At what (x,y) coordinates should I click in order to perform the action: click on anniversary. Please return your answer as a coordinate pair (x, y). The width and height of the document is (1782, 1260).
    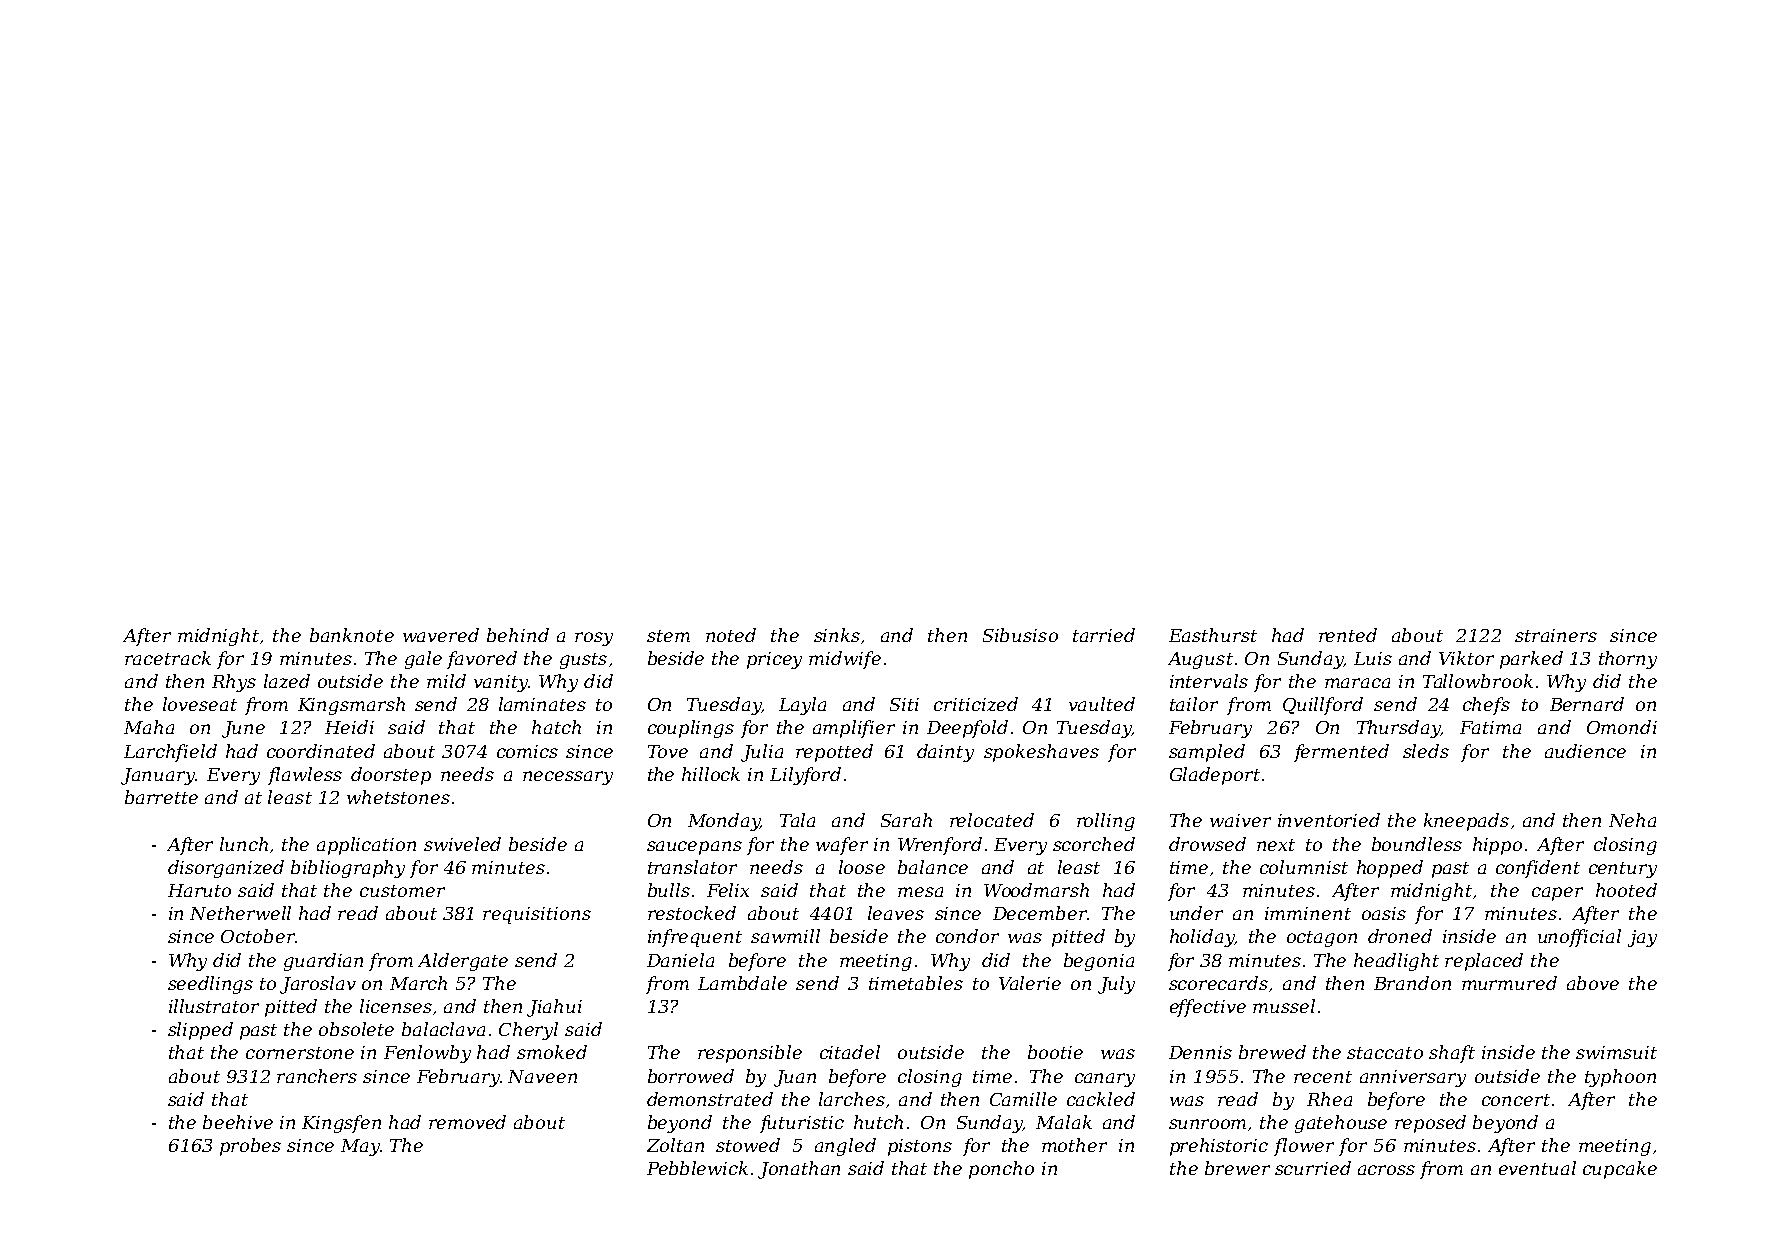
    Looking at the image, I should click on (1413, 1078).
